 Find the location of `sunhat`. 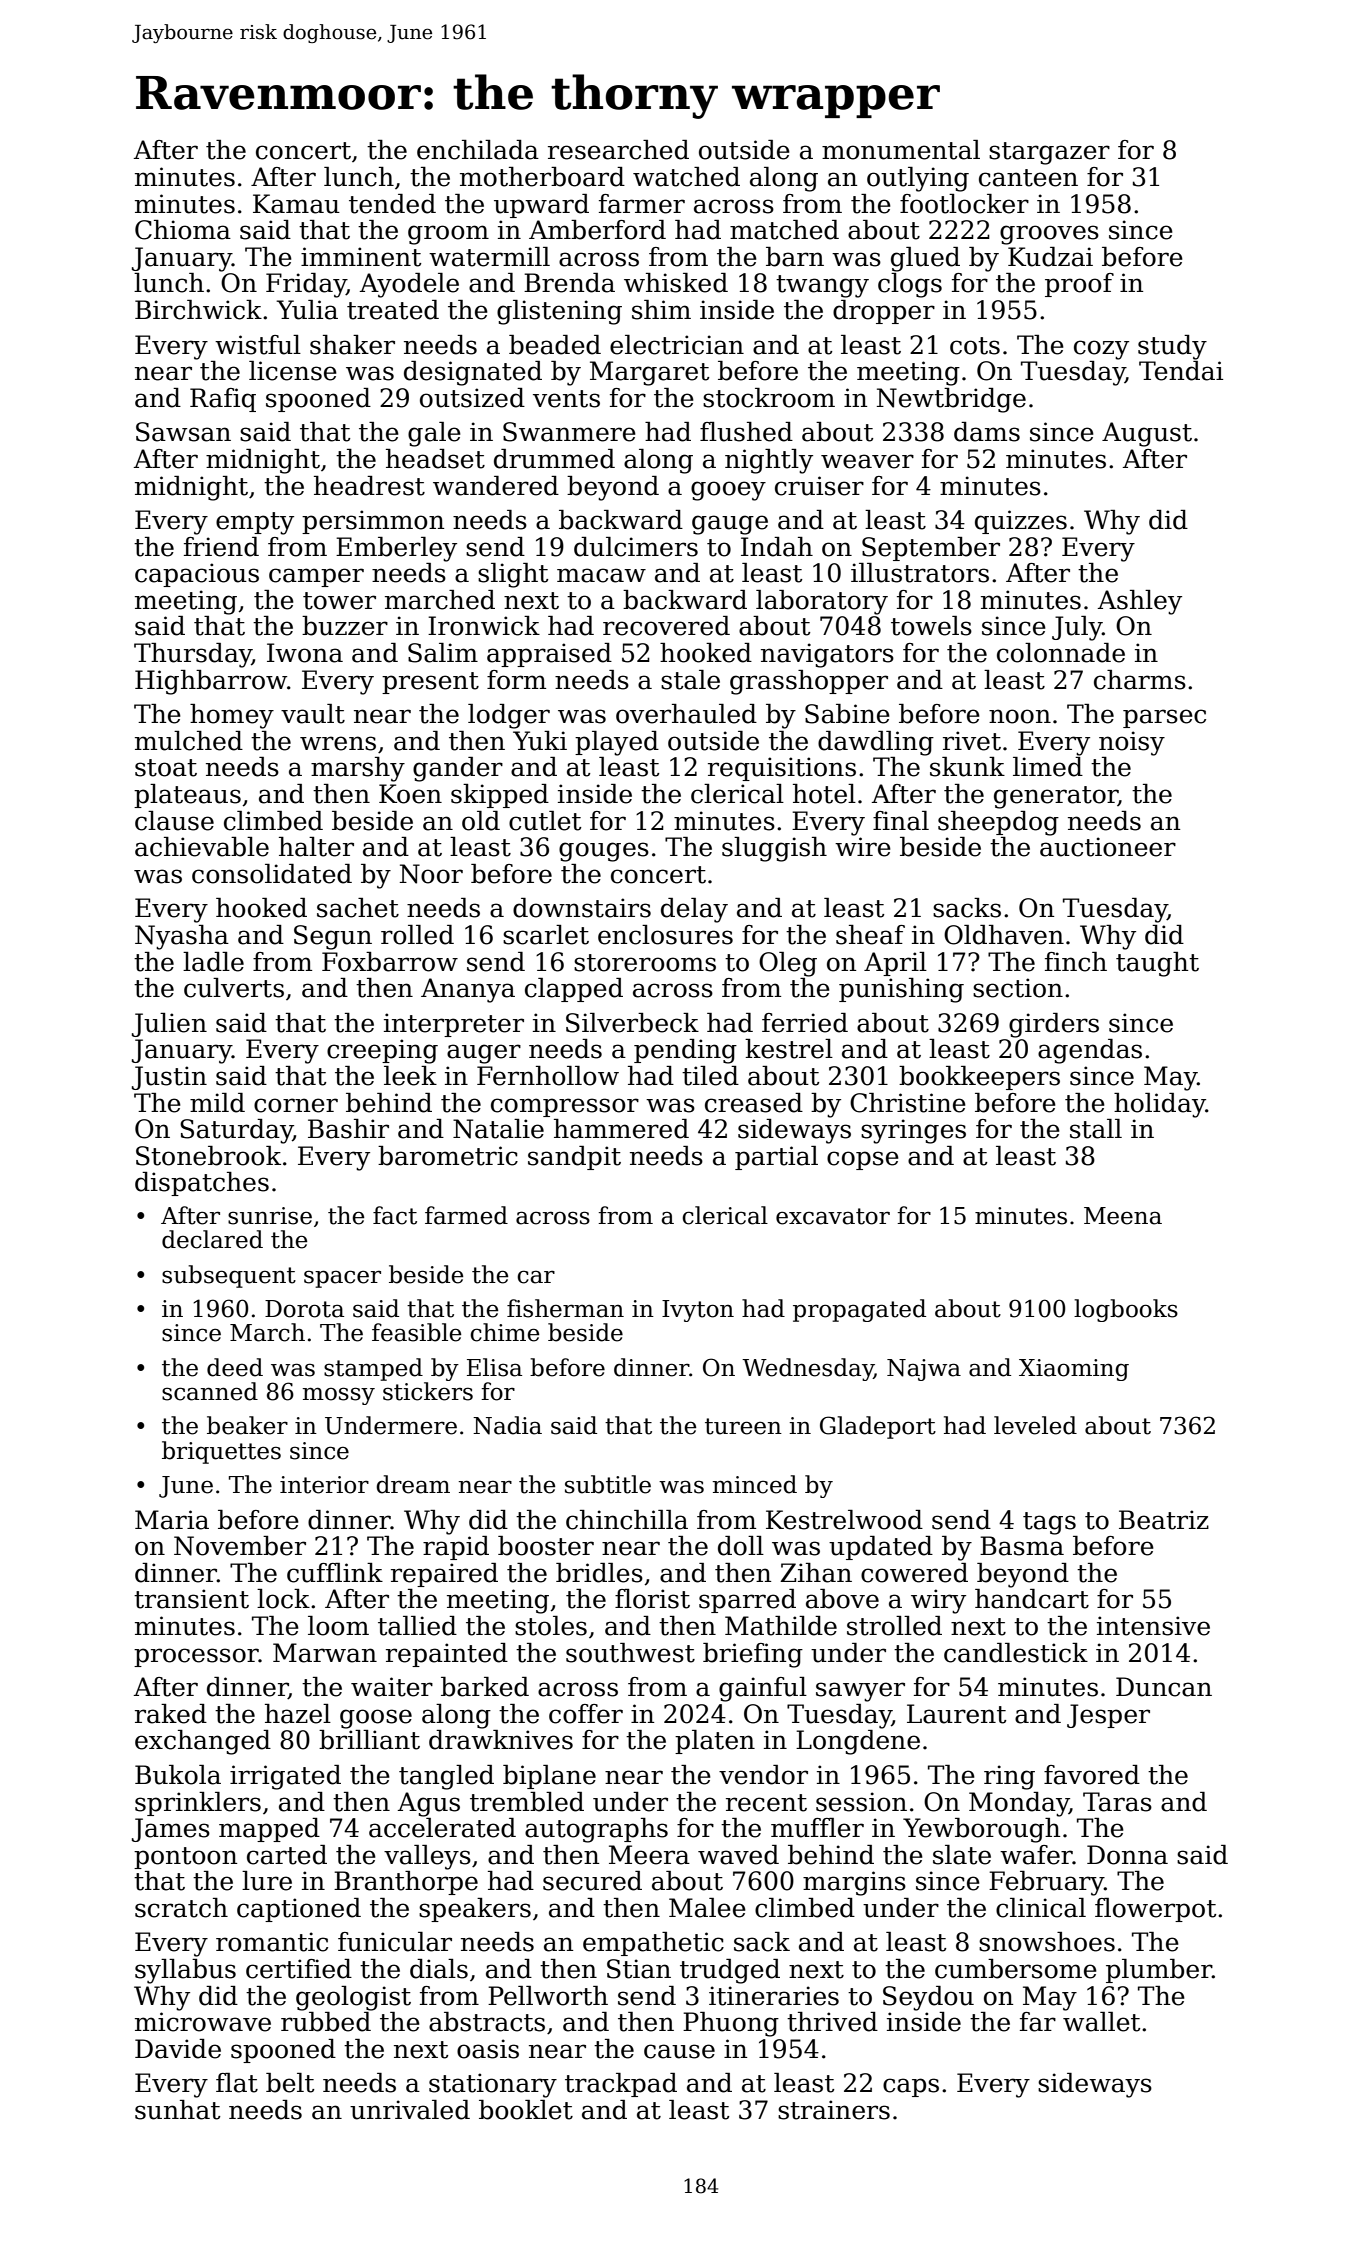

sunhat is located at coordinates (177, 2110).
